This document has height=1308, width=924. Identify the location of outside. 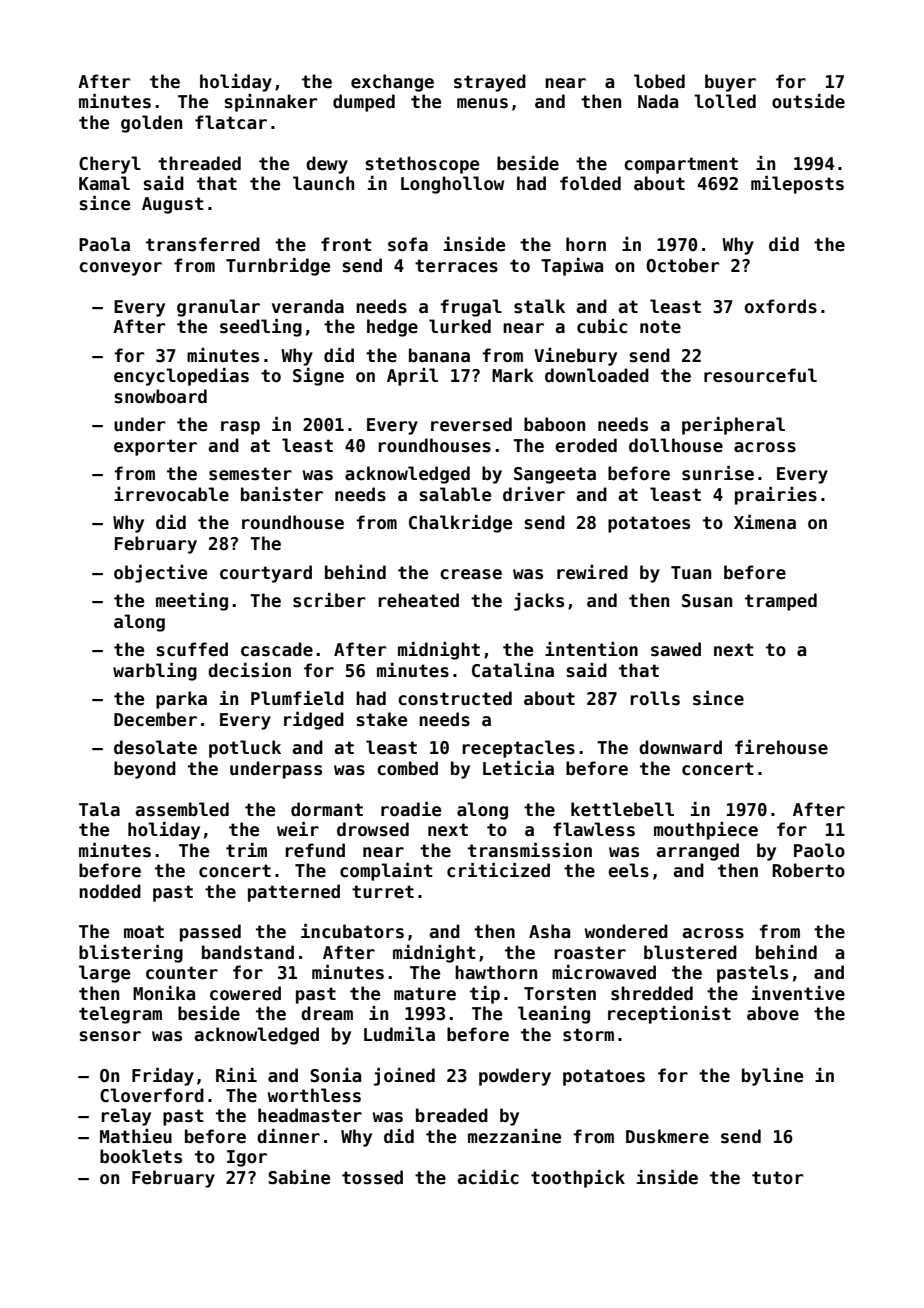
(808, 101).
